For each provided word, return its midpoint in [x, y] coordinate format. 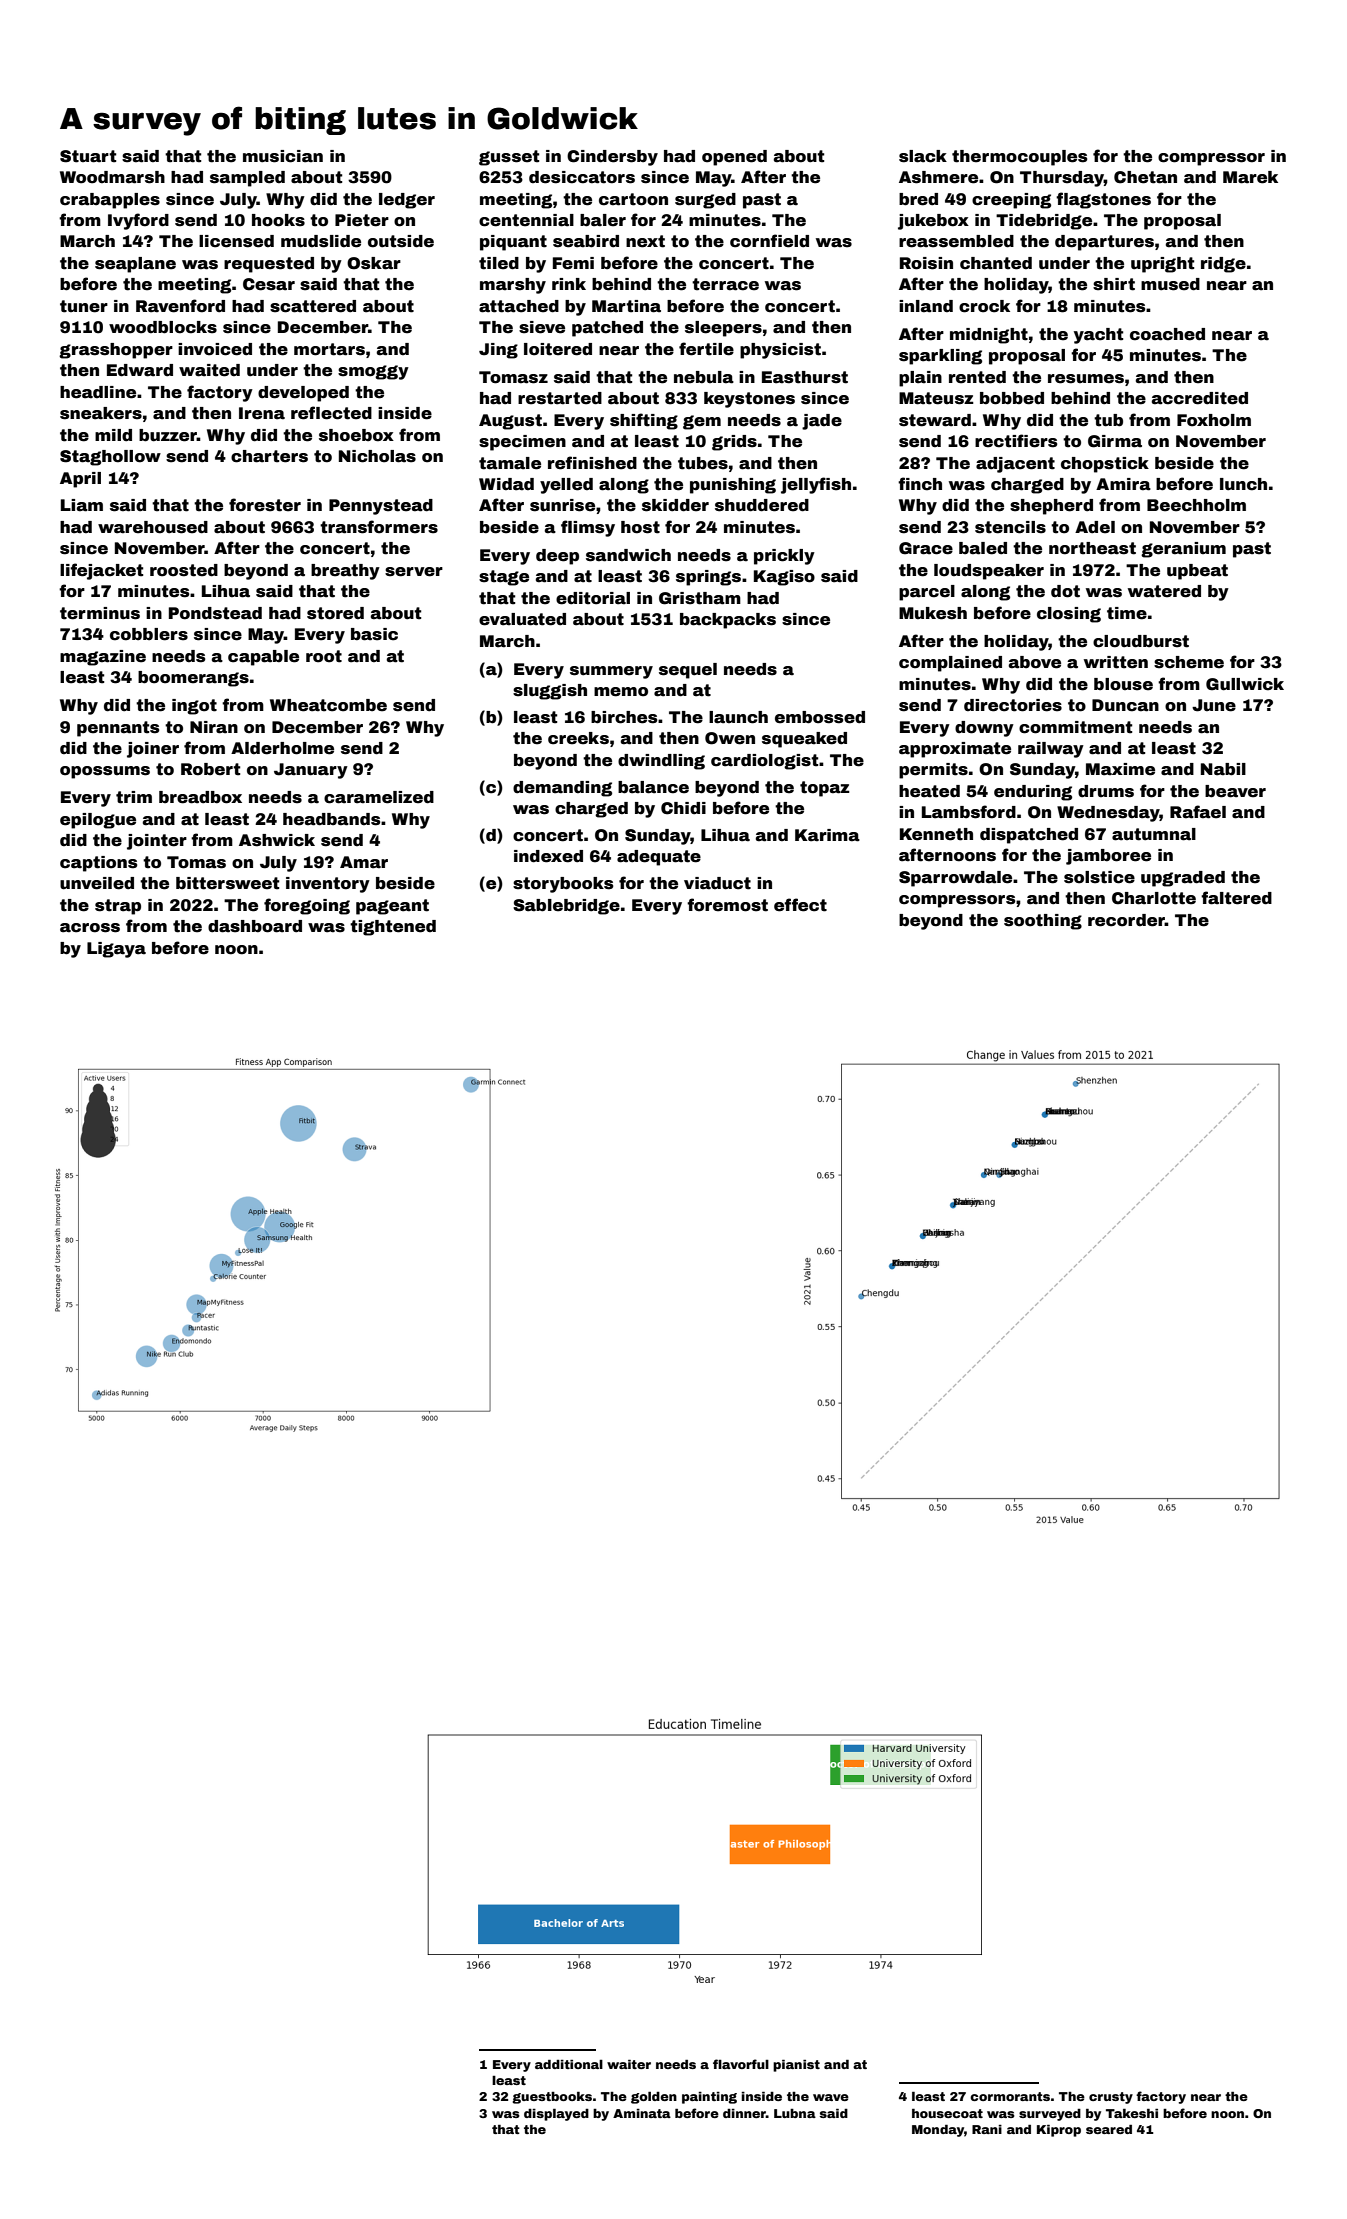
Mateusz [936, 398]
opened [734, 158]
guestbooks [552, 2098]
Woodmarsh [112, 177]
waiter [629, 2064]
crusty [1111, 2098]
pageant [392, 907]
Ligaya [116, 950]
